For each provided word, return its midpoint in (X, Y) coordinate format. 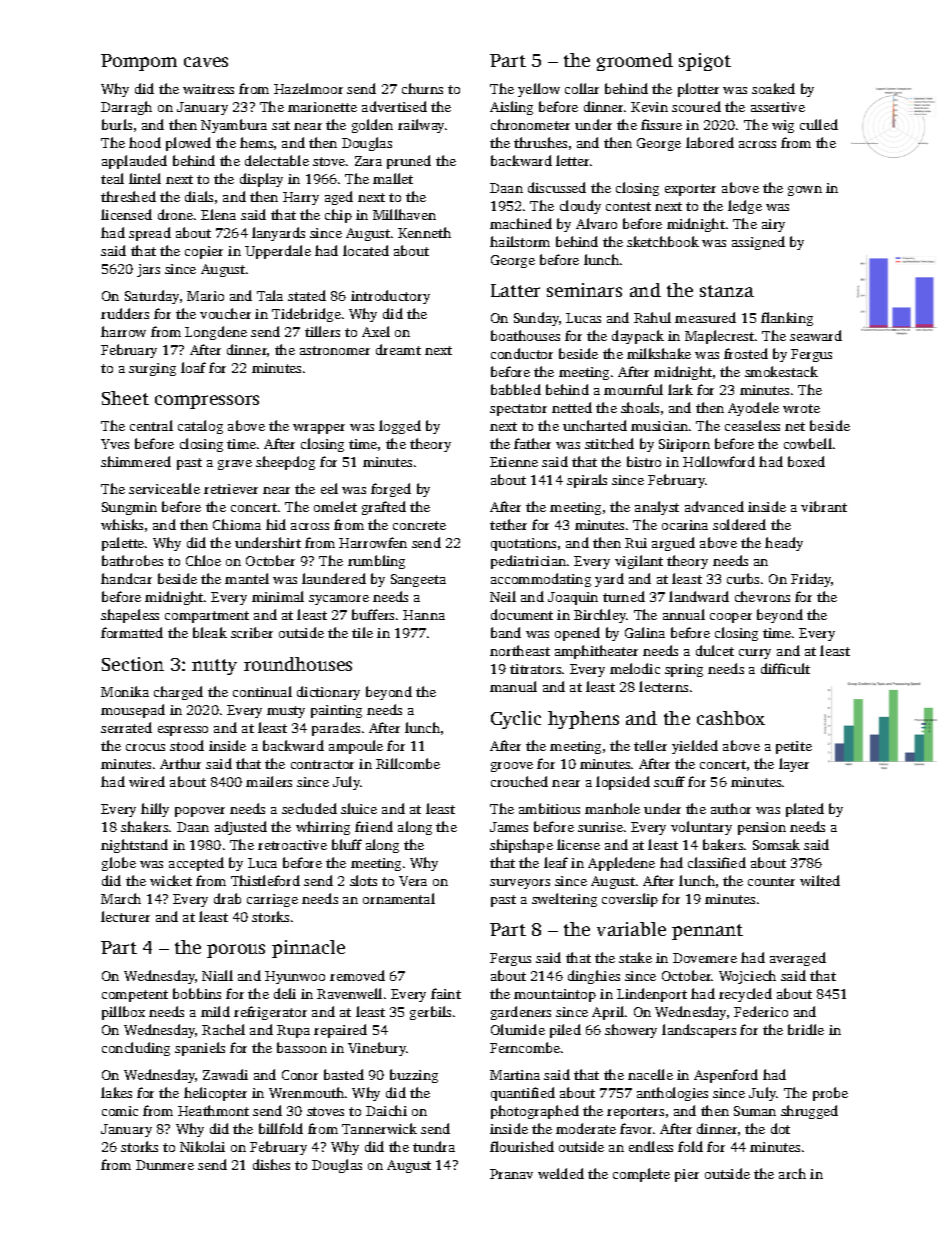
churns (422, 88)
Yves (115, 444)
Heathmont (213, 1110)
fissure (661, 124)
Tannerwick (379, 1128)
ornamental (399, 898)
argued (673, 544)
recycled (745, 995)
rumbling (376, 562)
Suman (755, 1111)
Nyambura (234, 126)
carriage (272, 900)
